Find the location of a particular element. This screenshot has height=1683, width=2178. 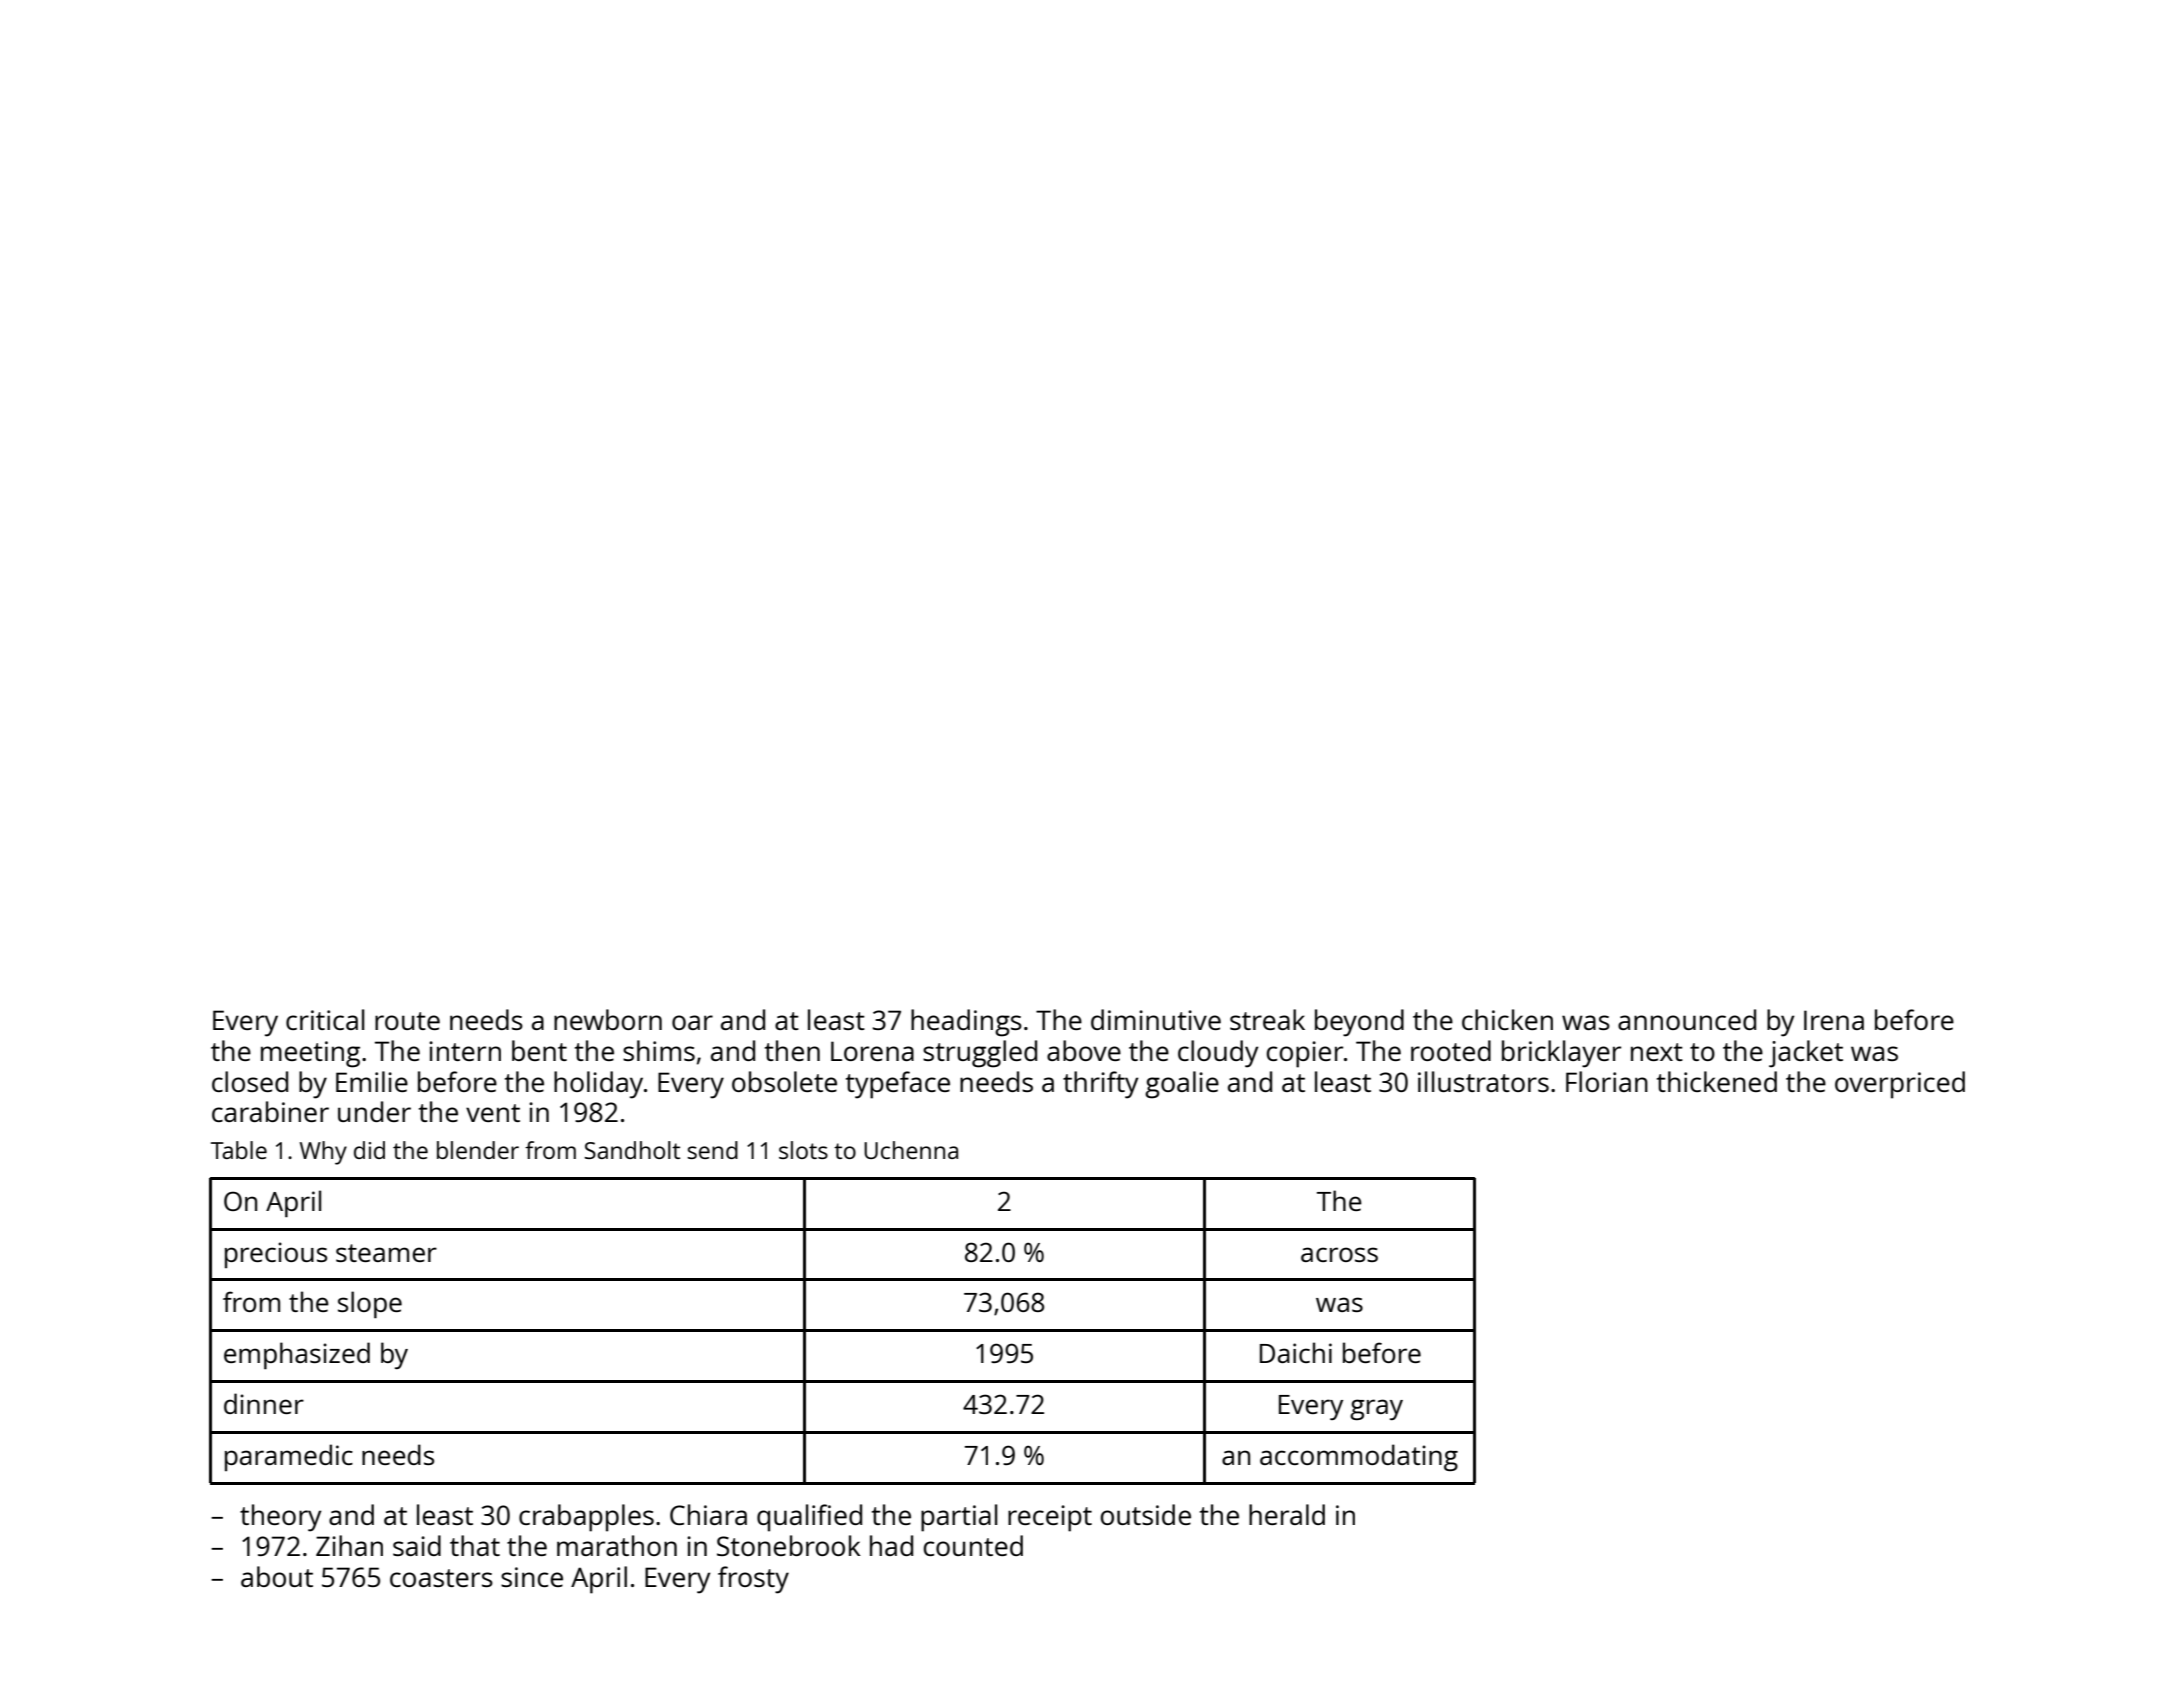

announced is located at coordinates (1687, 1019).
